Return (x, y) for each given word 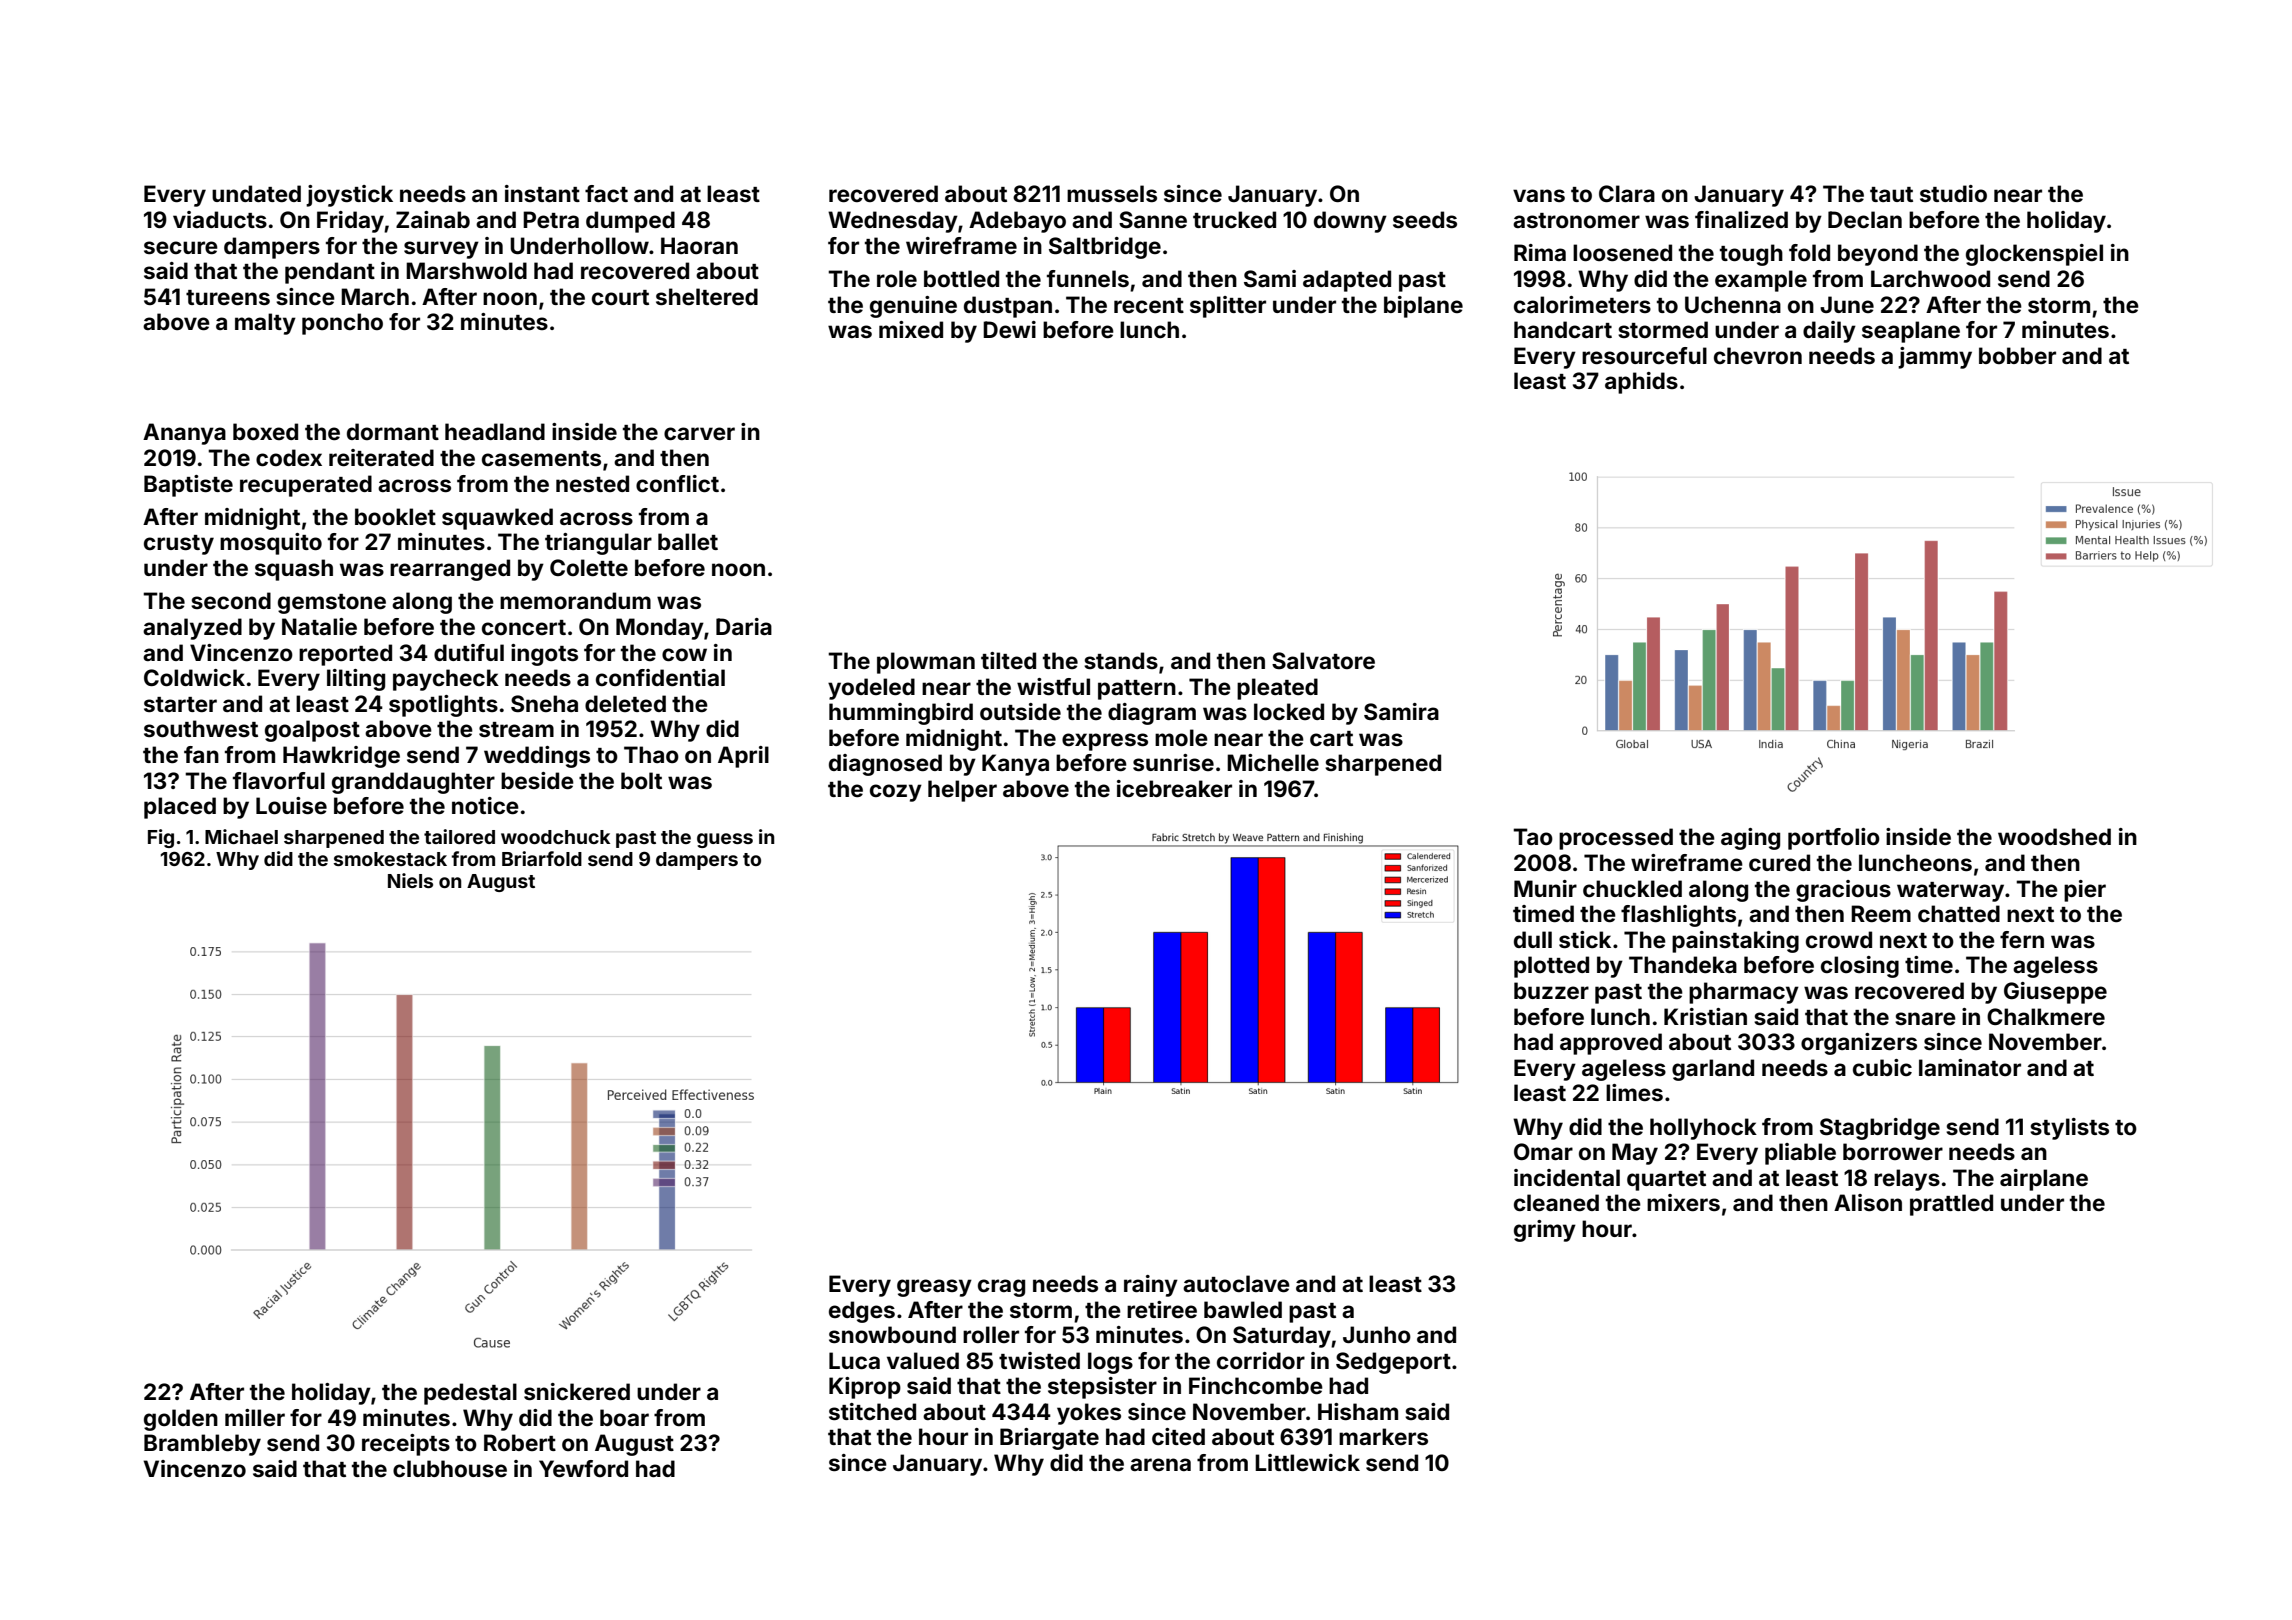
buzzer (1551, 990)
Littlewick (1307, 1462)
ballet (688, 541)
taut (1891, 194)
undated (256, 193)
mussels (1112, 193)
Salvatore (1323, 660)
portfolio (1834, 839)
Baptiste (188, 486)
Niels (410, 880)
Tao (1533, 836)
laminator (1970, 1067)
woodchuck (555, 837)
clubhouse (450, 1468)
